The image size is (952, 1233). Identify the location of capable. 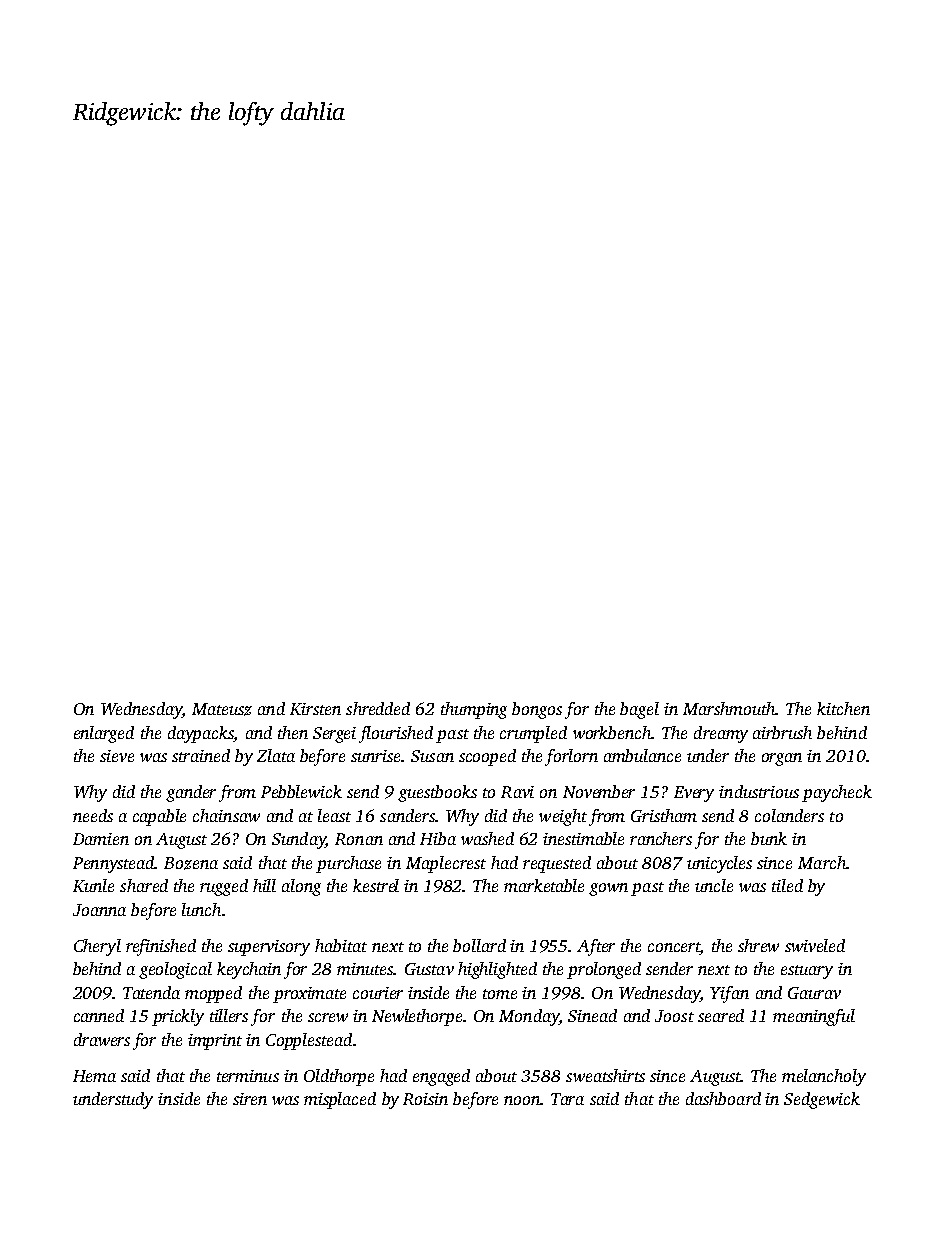
(159, 817).
